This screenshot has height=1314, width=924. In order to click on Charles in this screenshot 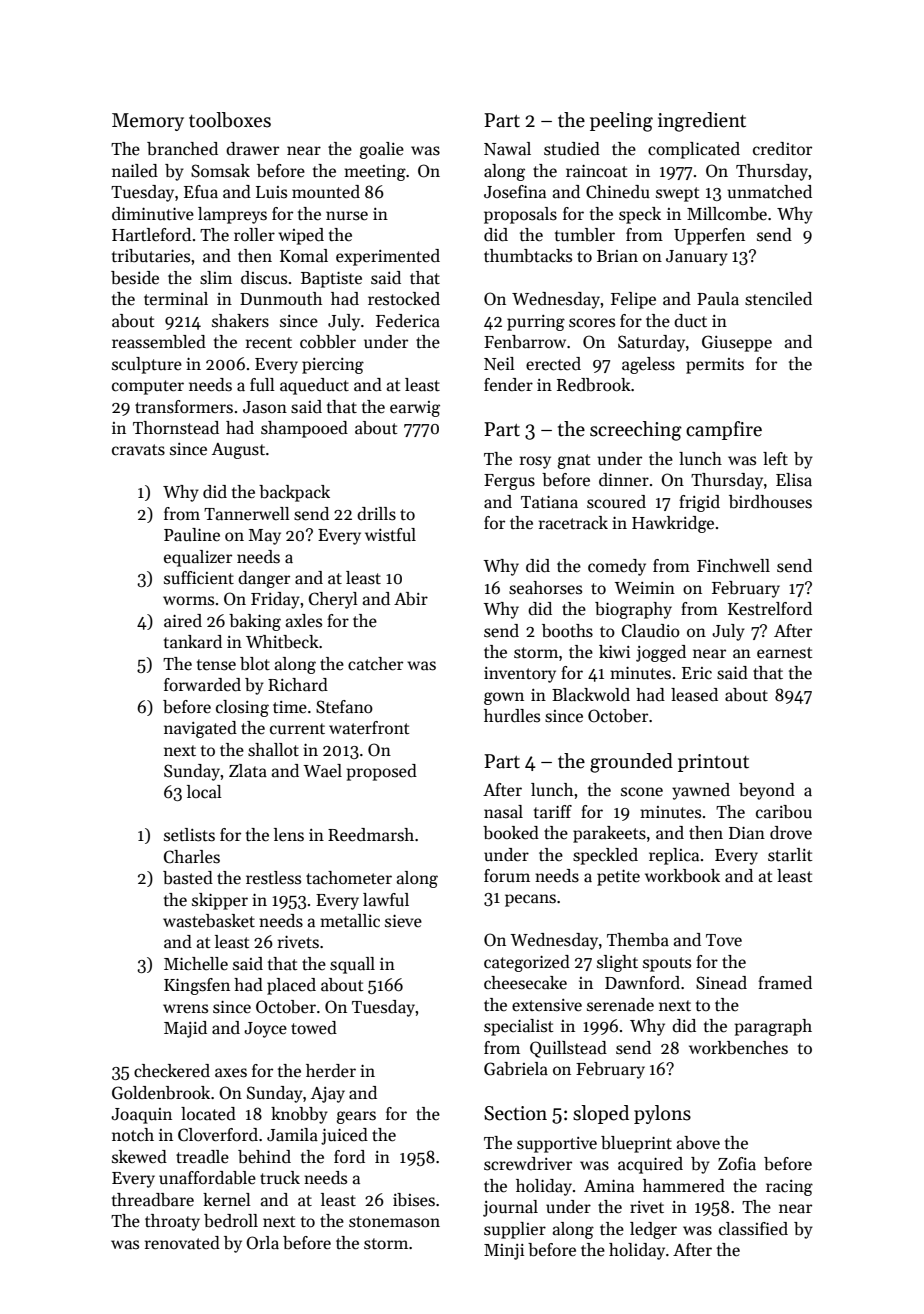, I will do `click(192, 857)`.
